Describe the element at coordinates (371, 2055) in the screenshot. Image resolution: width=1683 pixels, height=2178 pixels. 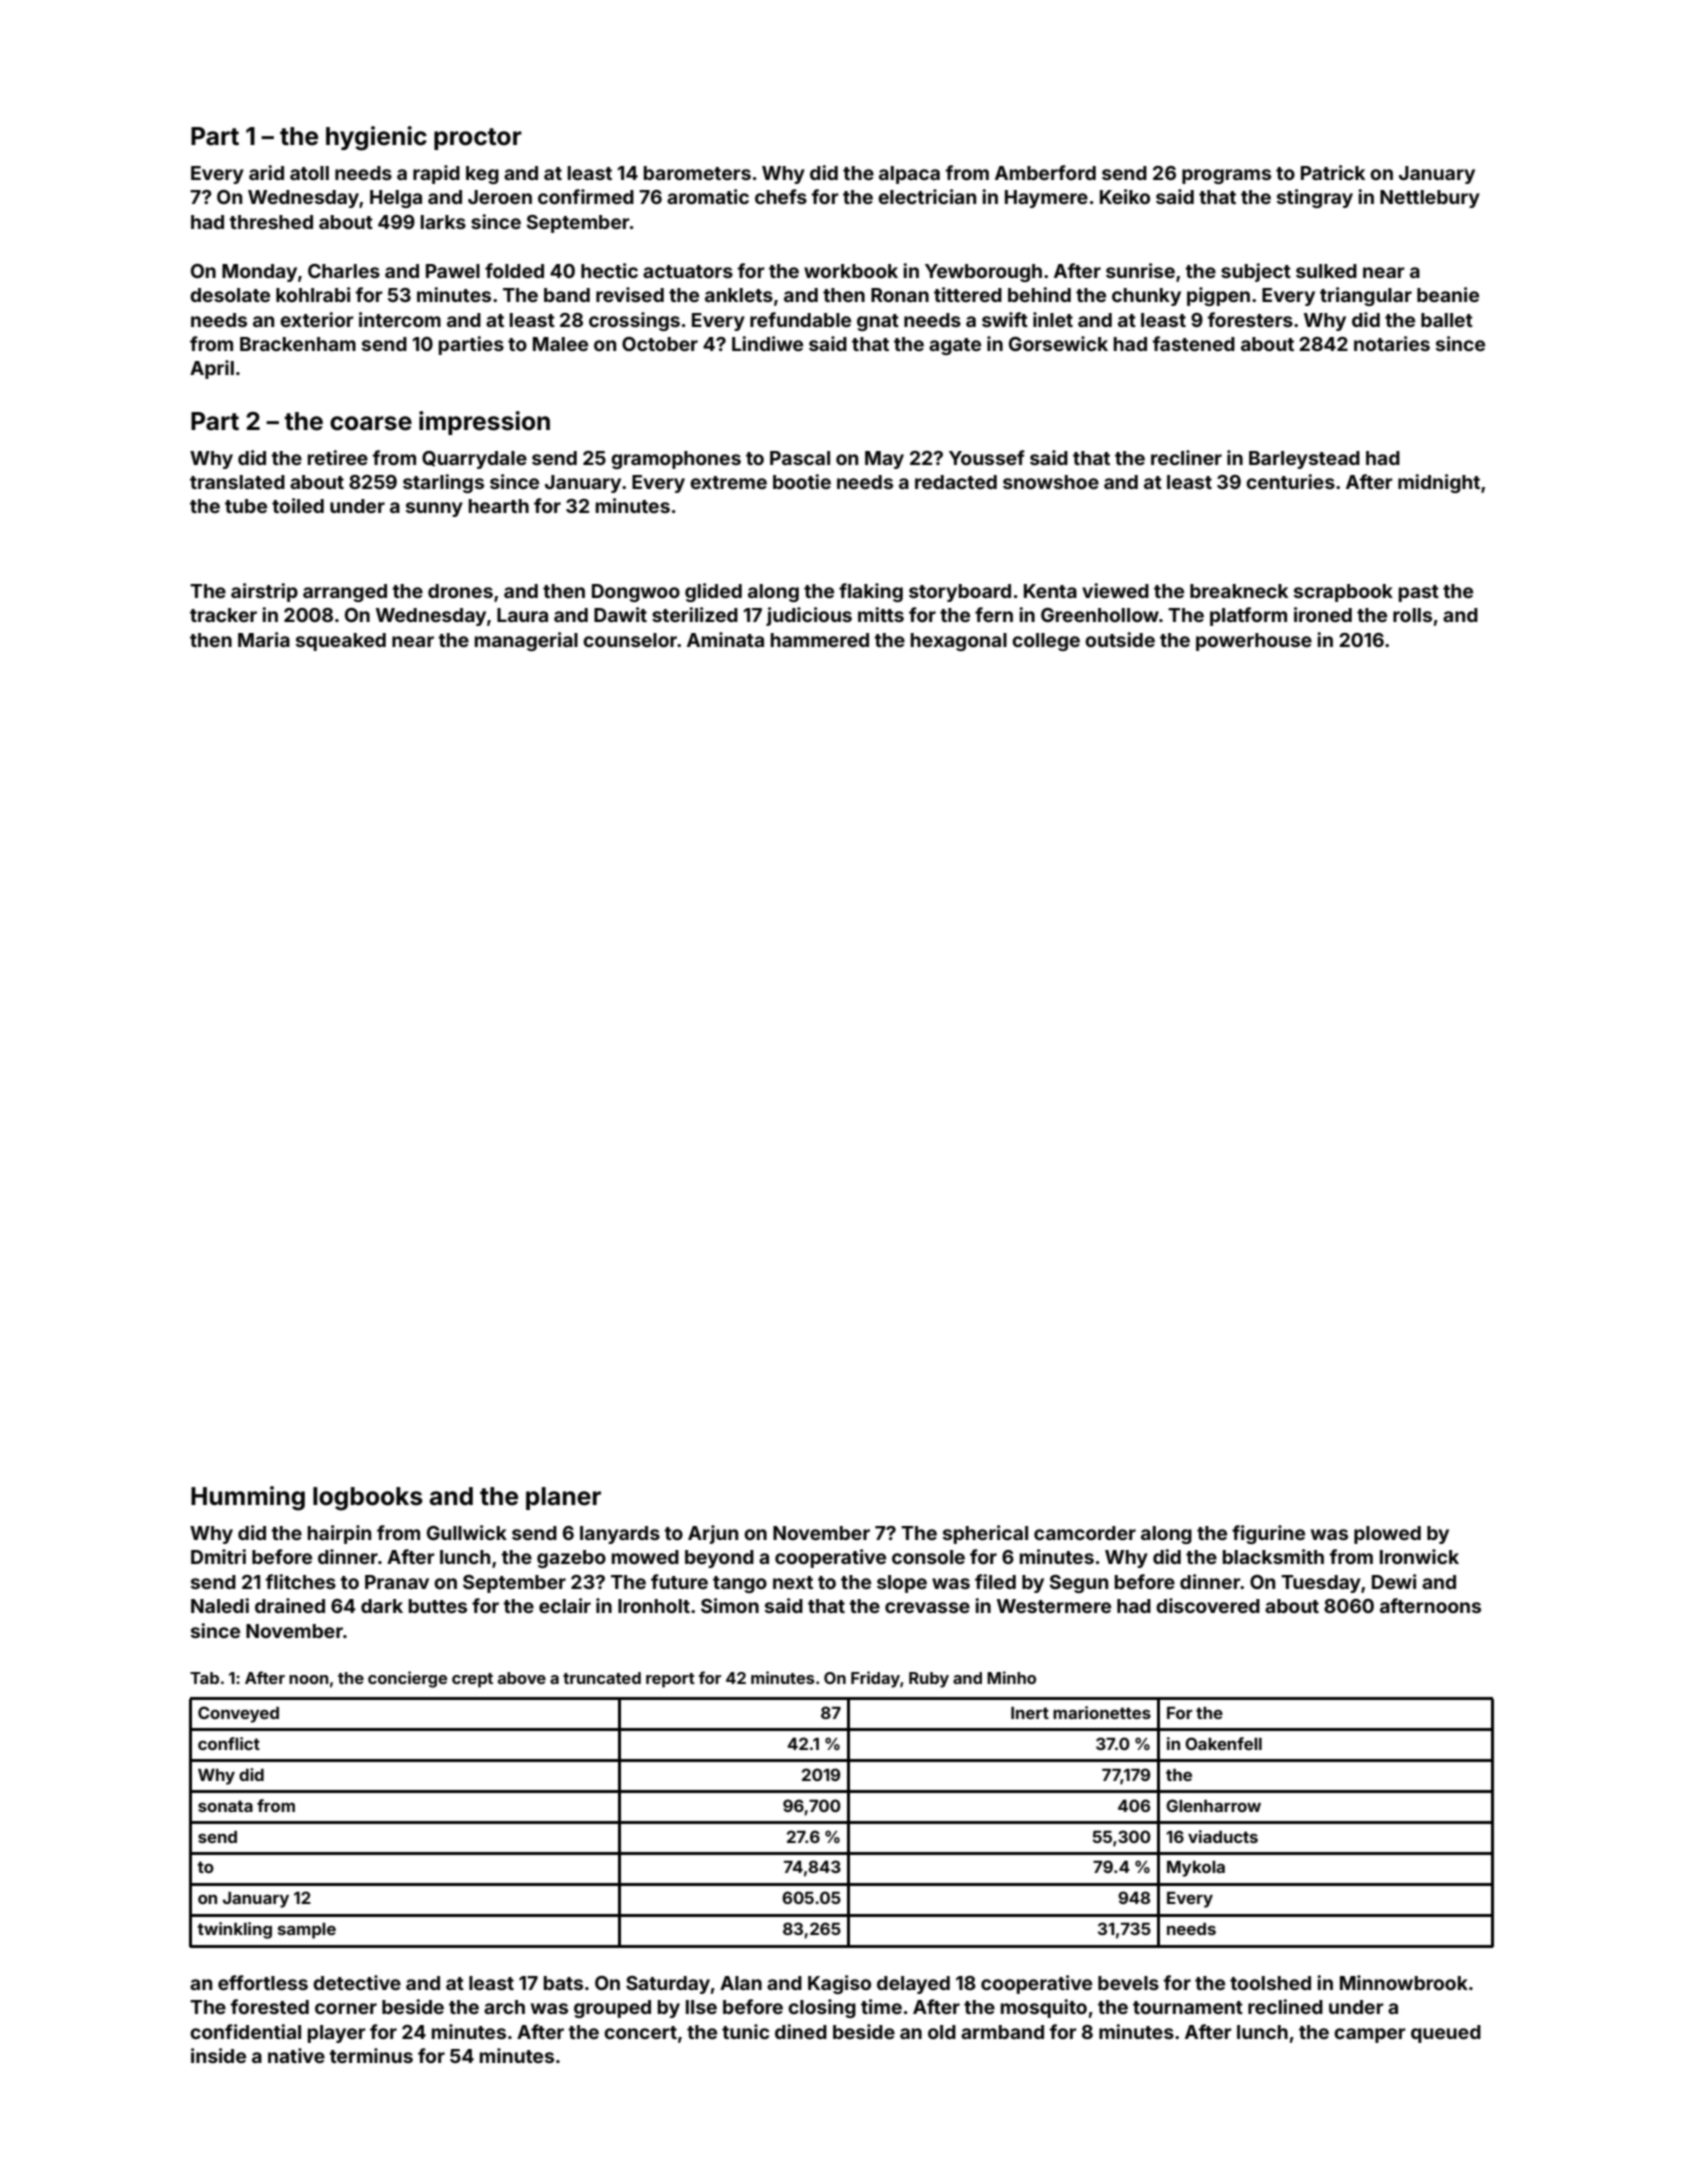
I see `terminus` at that location.
